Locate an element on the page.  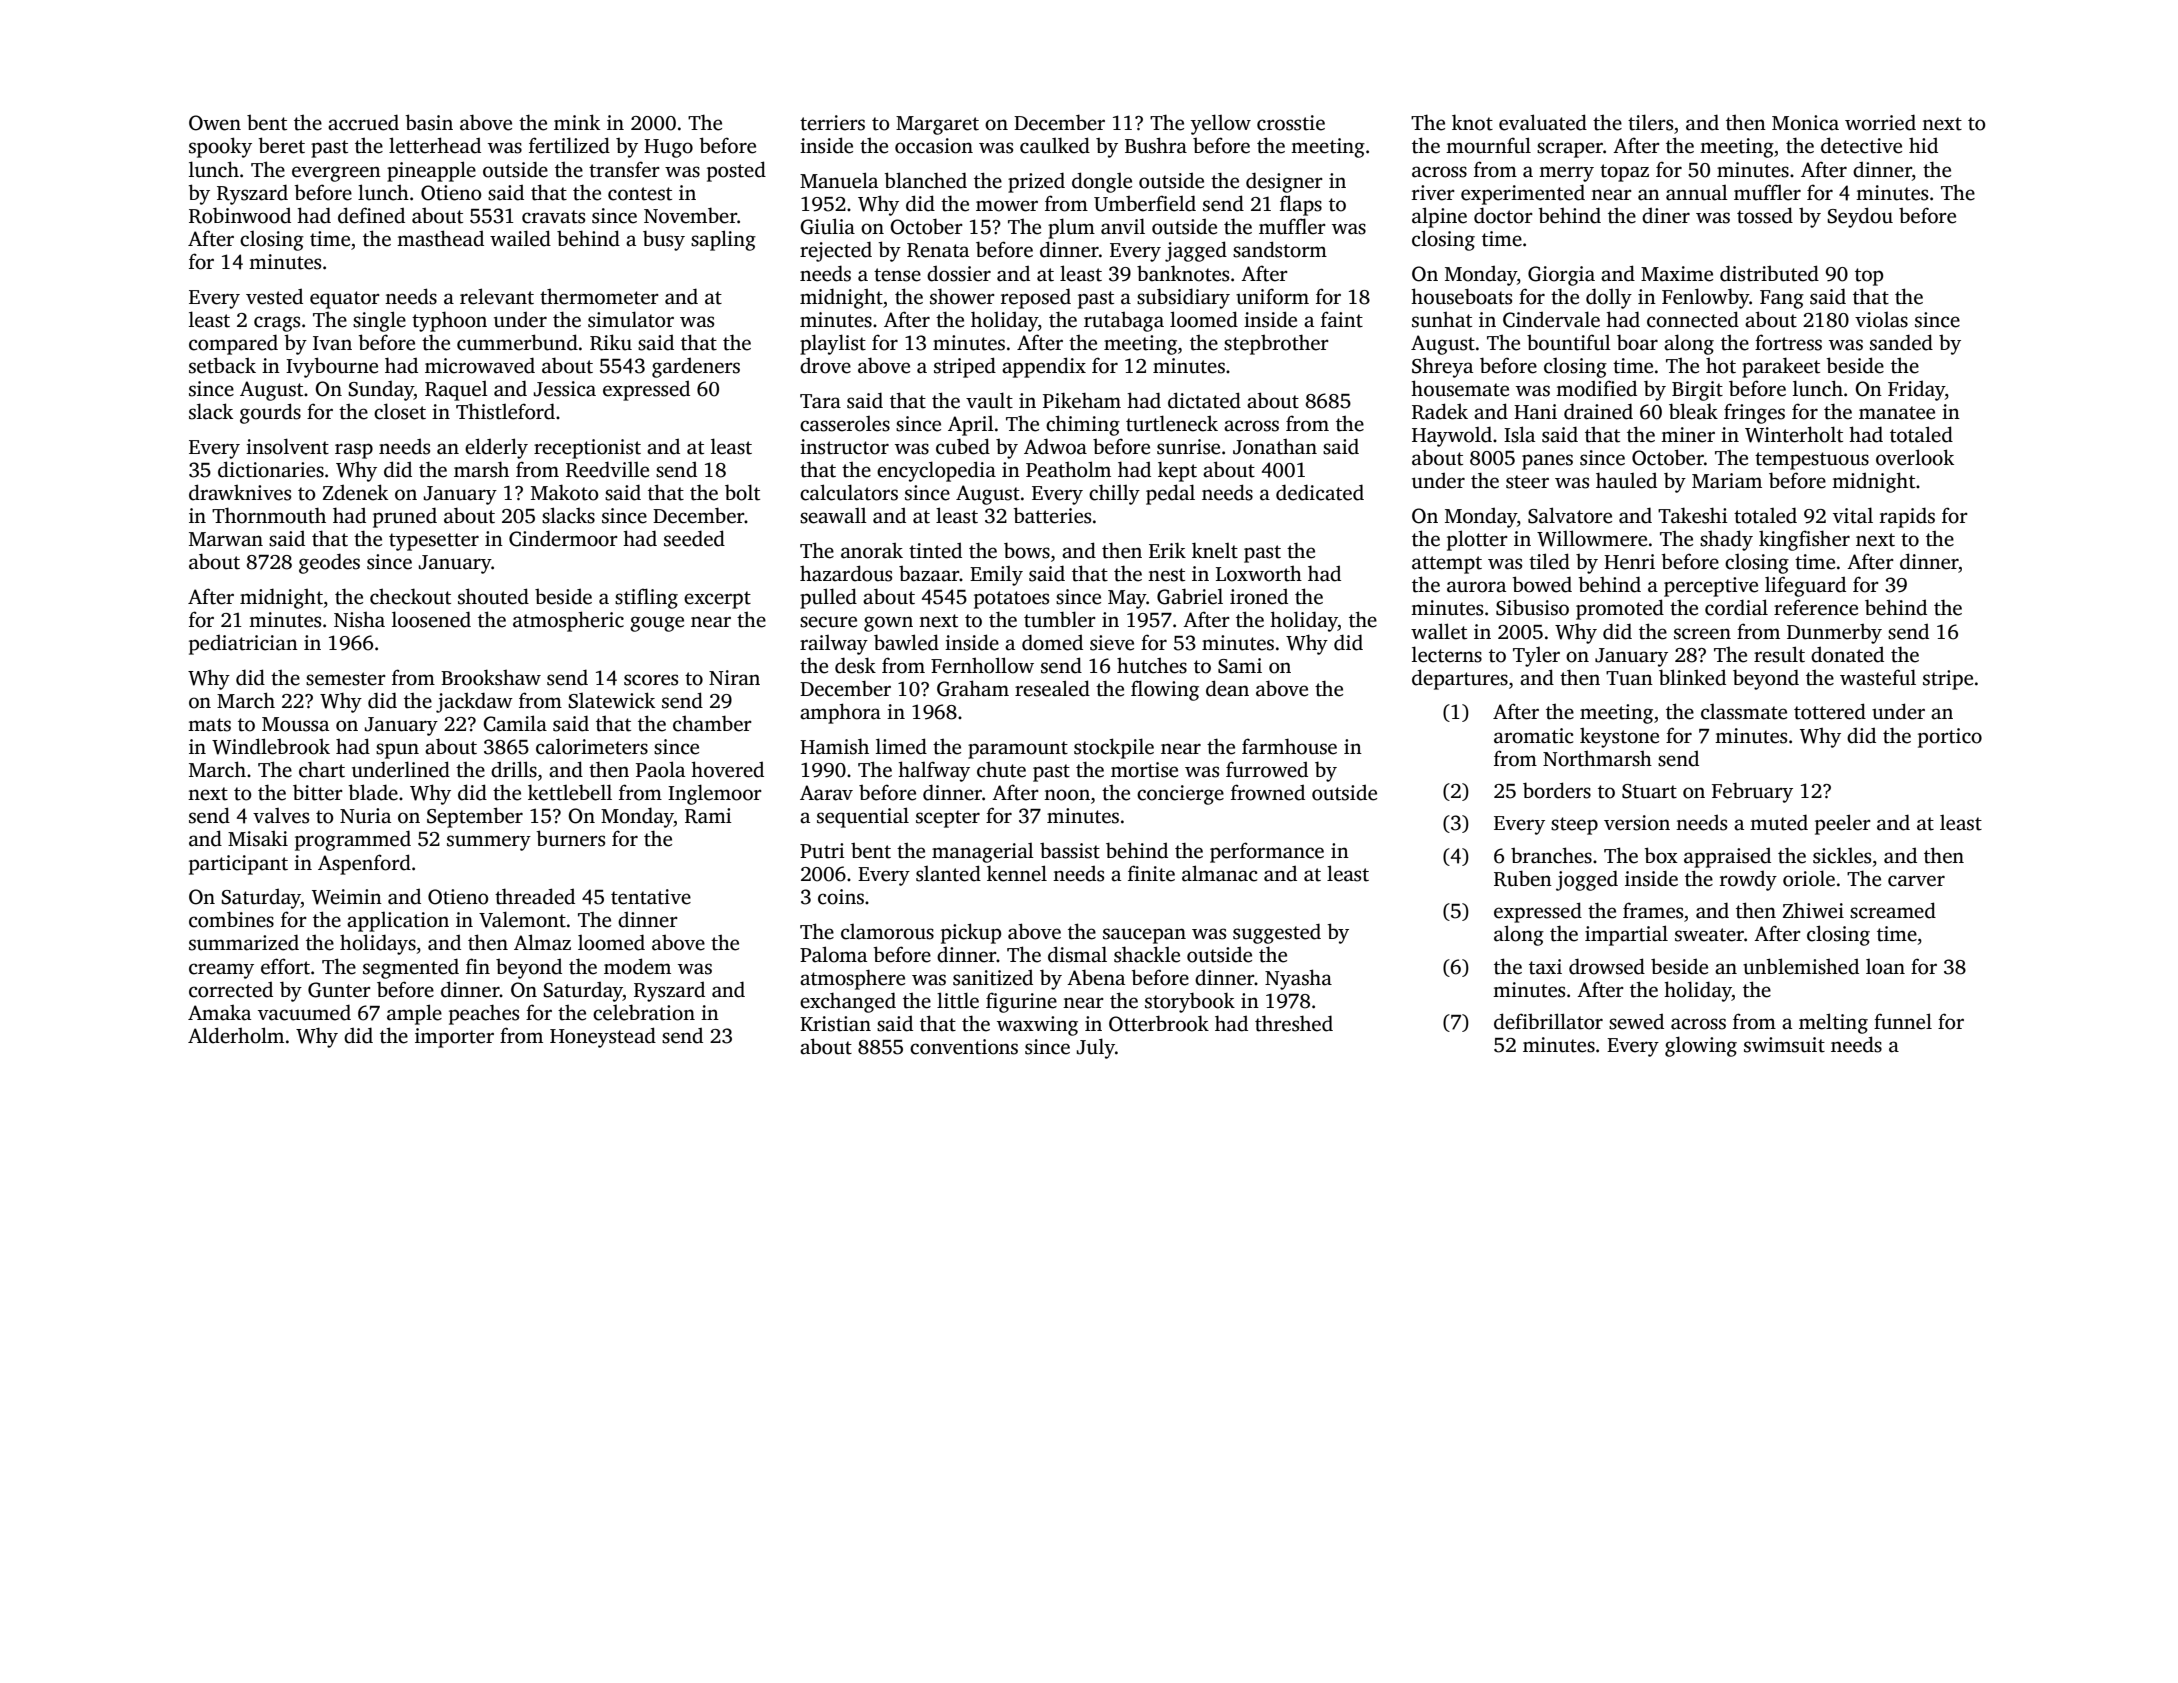
Jonathan is located at coordinates (1275, 446).
